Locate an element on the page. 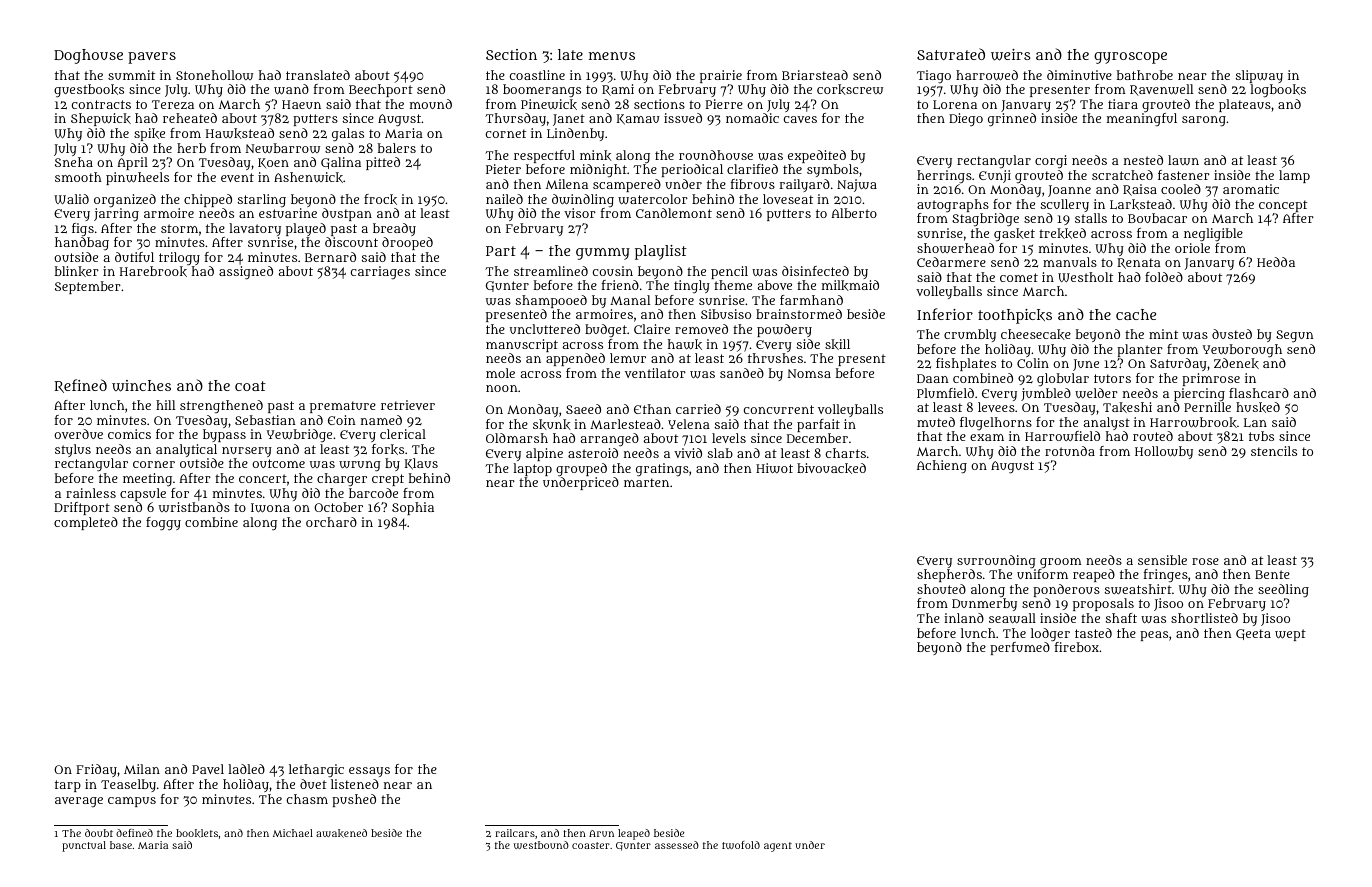  coaster is located at coordinates (591, 845).
